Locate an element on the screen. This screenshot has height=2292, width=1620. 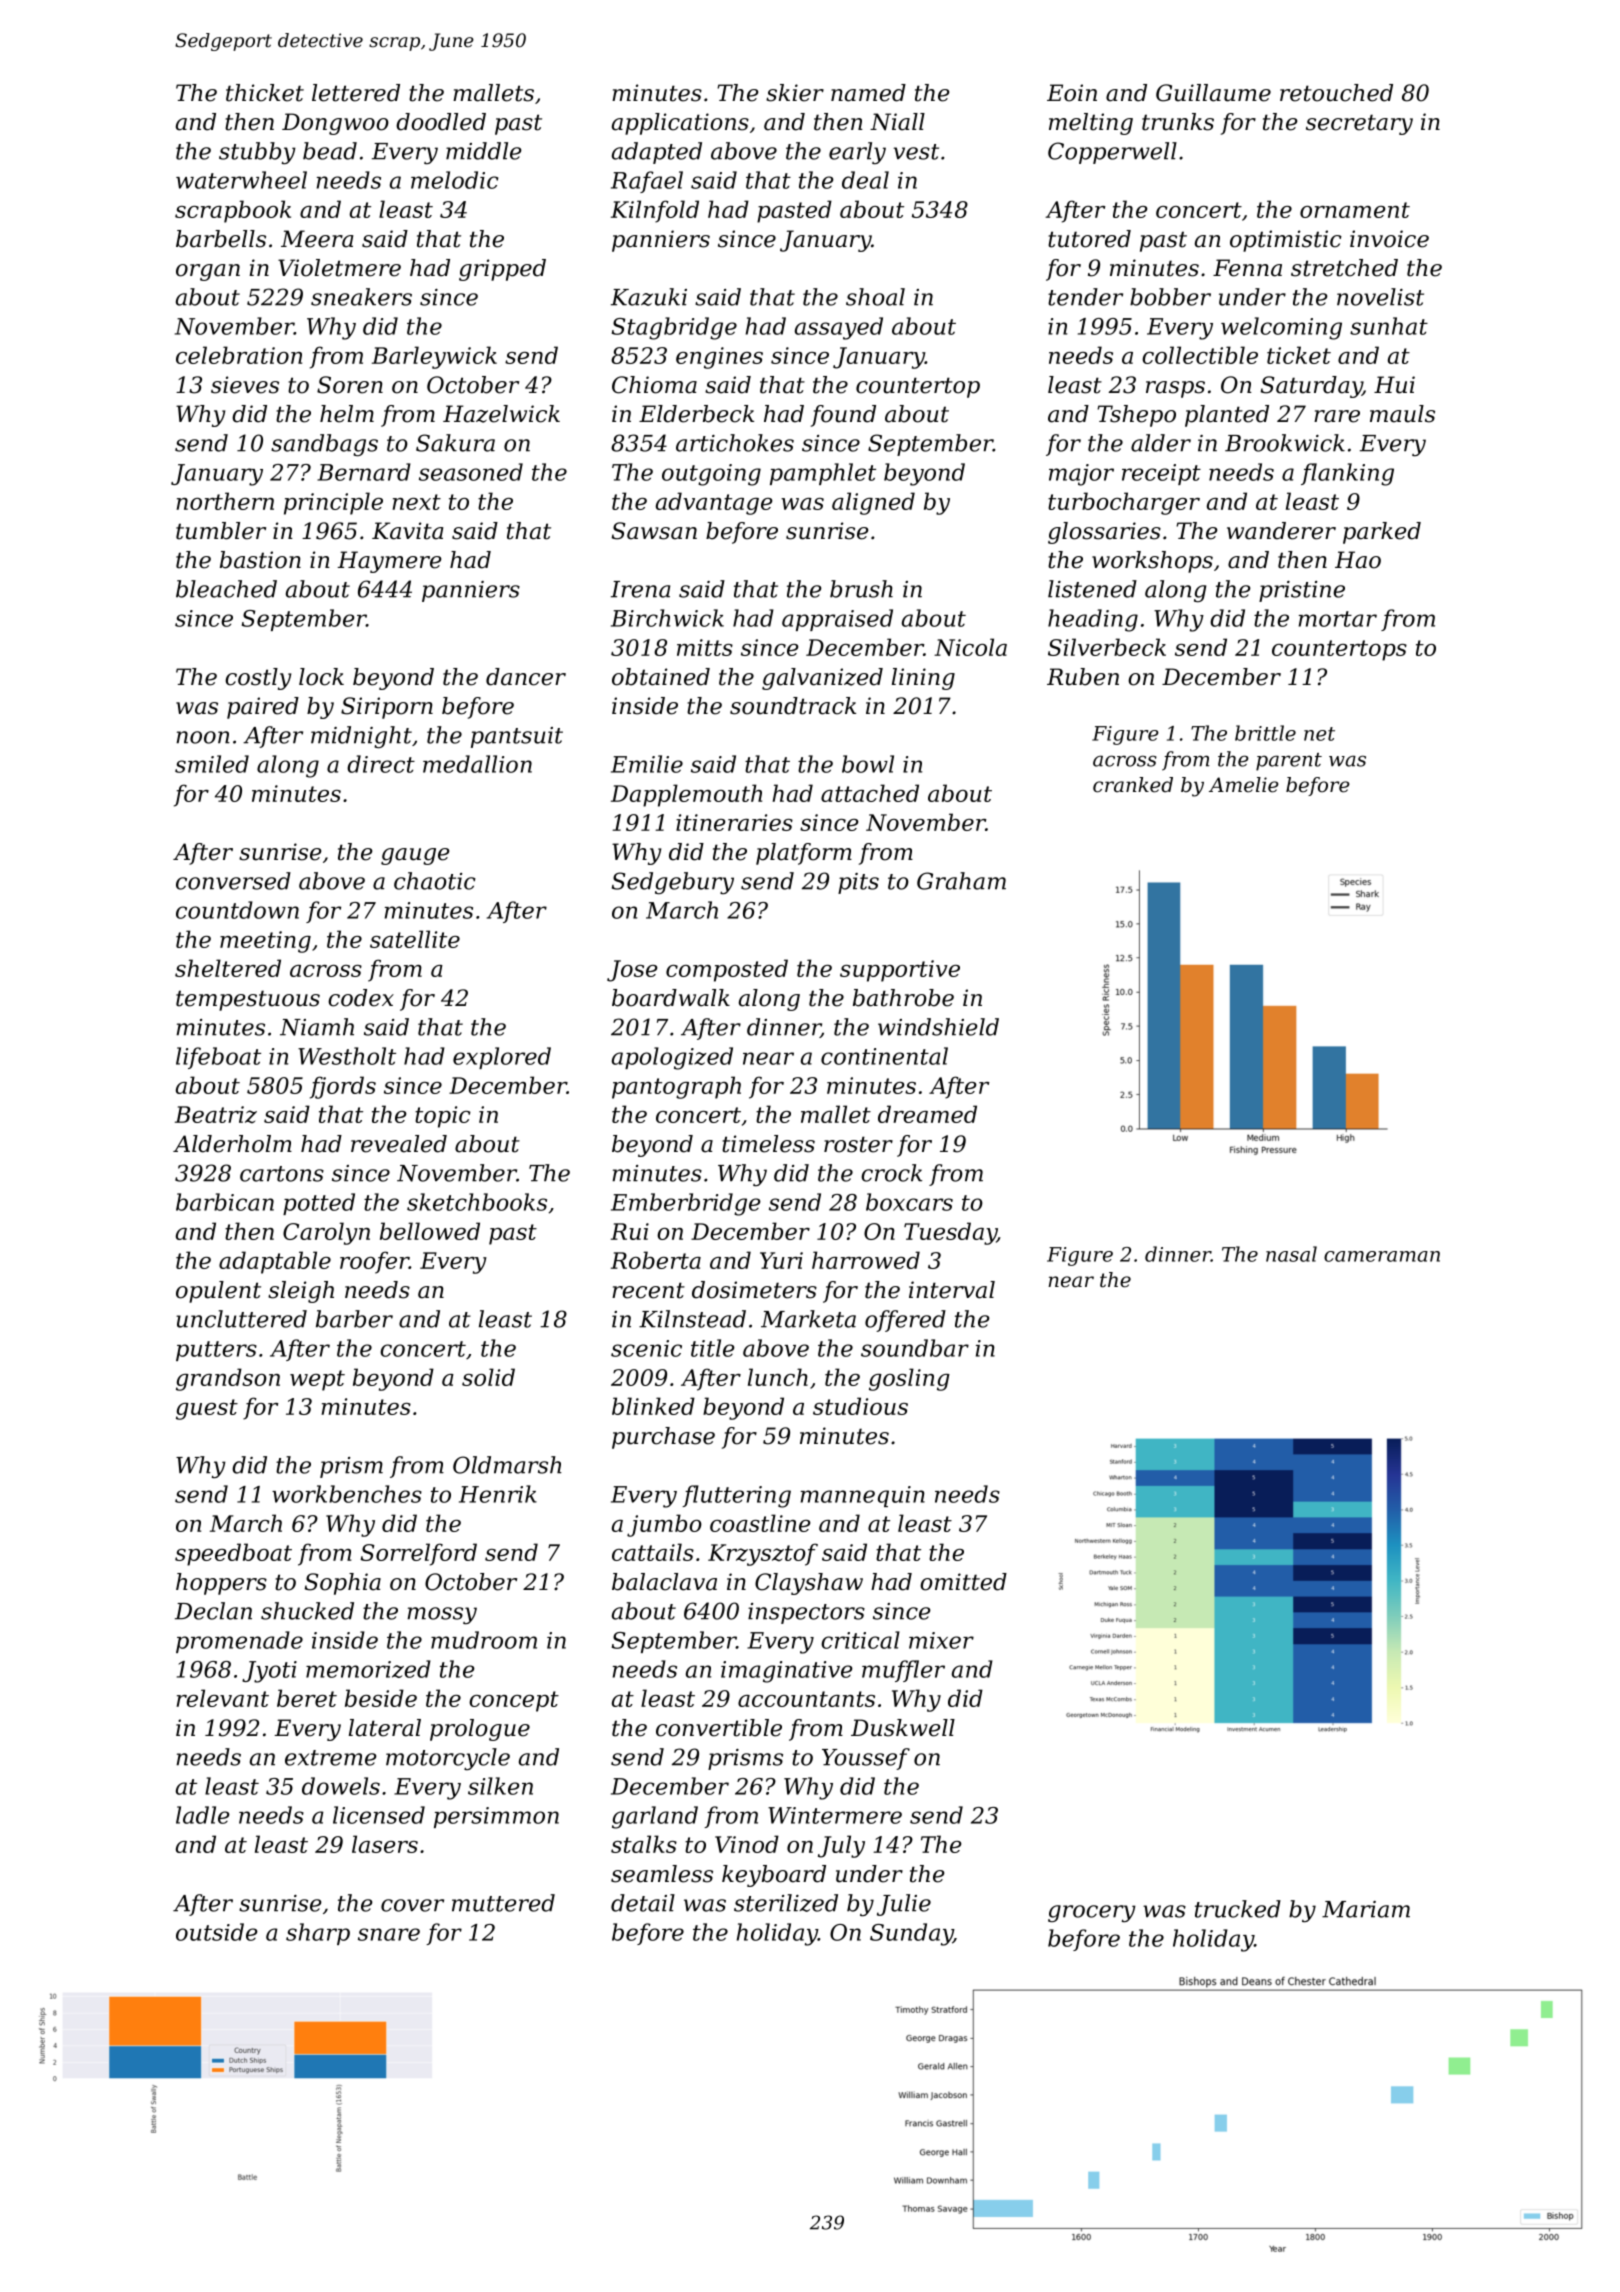
rasps is located at coordinates (1175, 389).
